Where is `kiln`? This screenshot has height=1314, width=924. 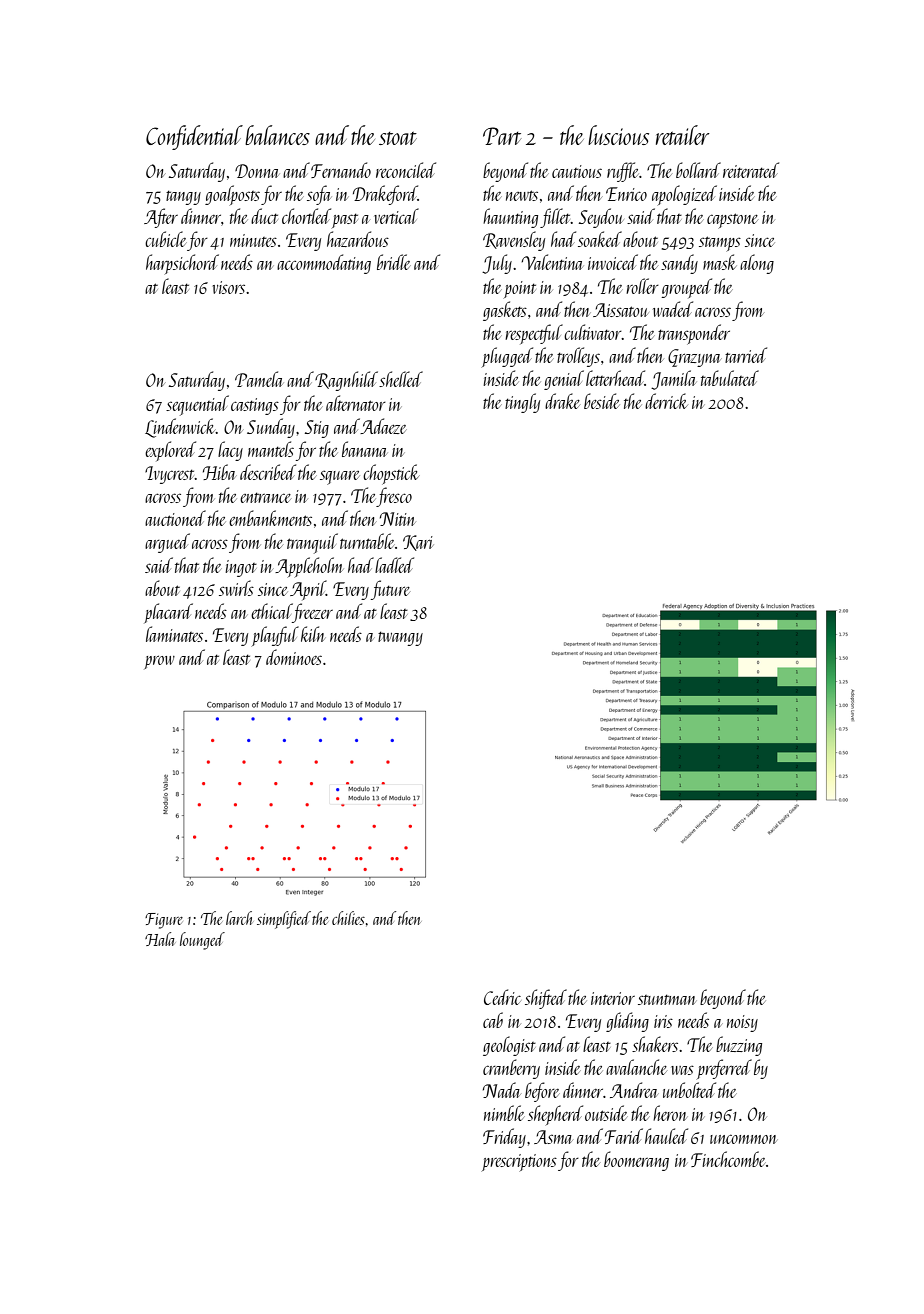 kiln is located at coordinates (313, 634).
